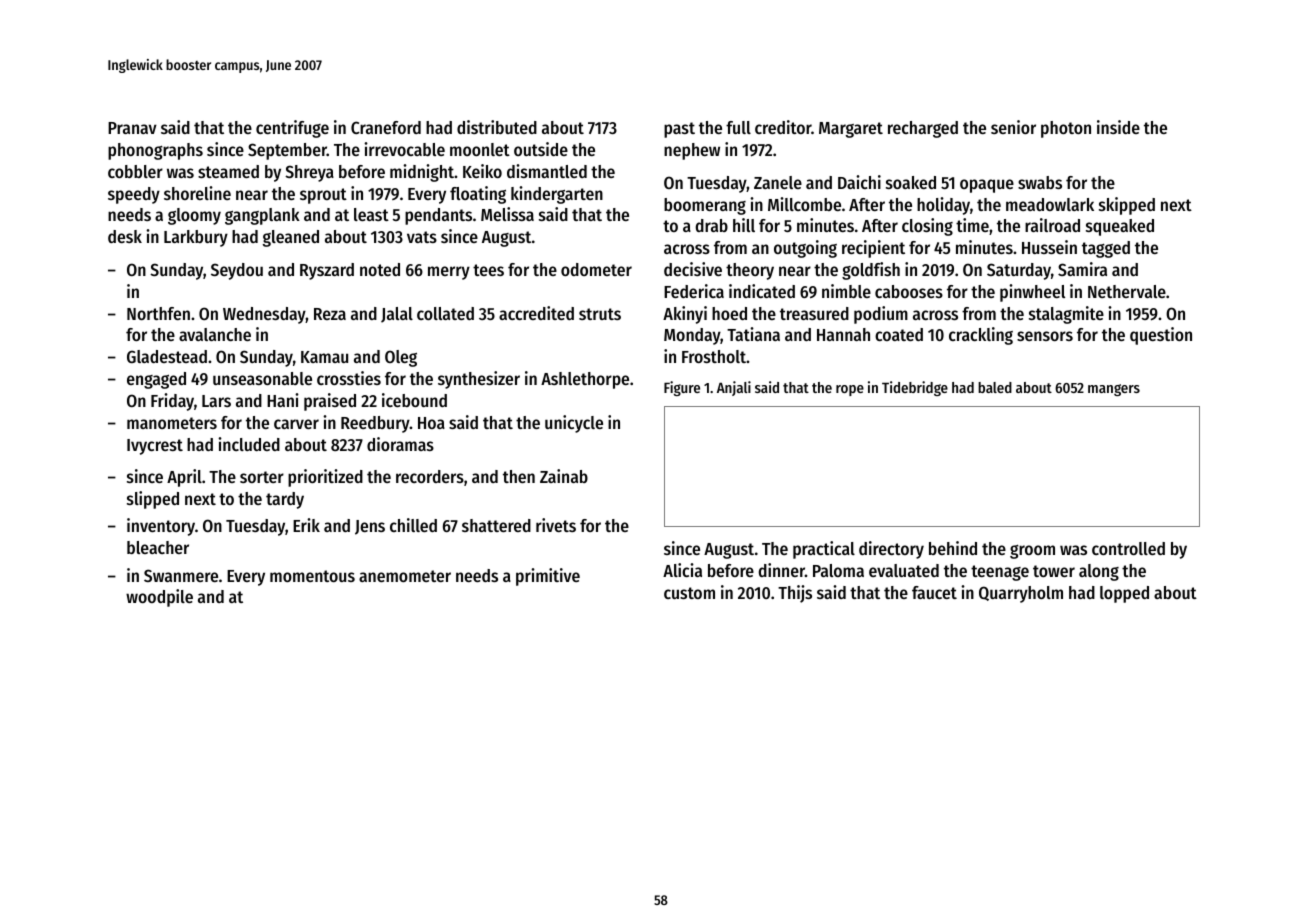  What do you see at coordinates (264, 315) in the screenshot?
I see `Wednesday` at bounding box center [264, 315].
